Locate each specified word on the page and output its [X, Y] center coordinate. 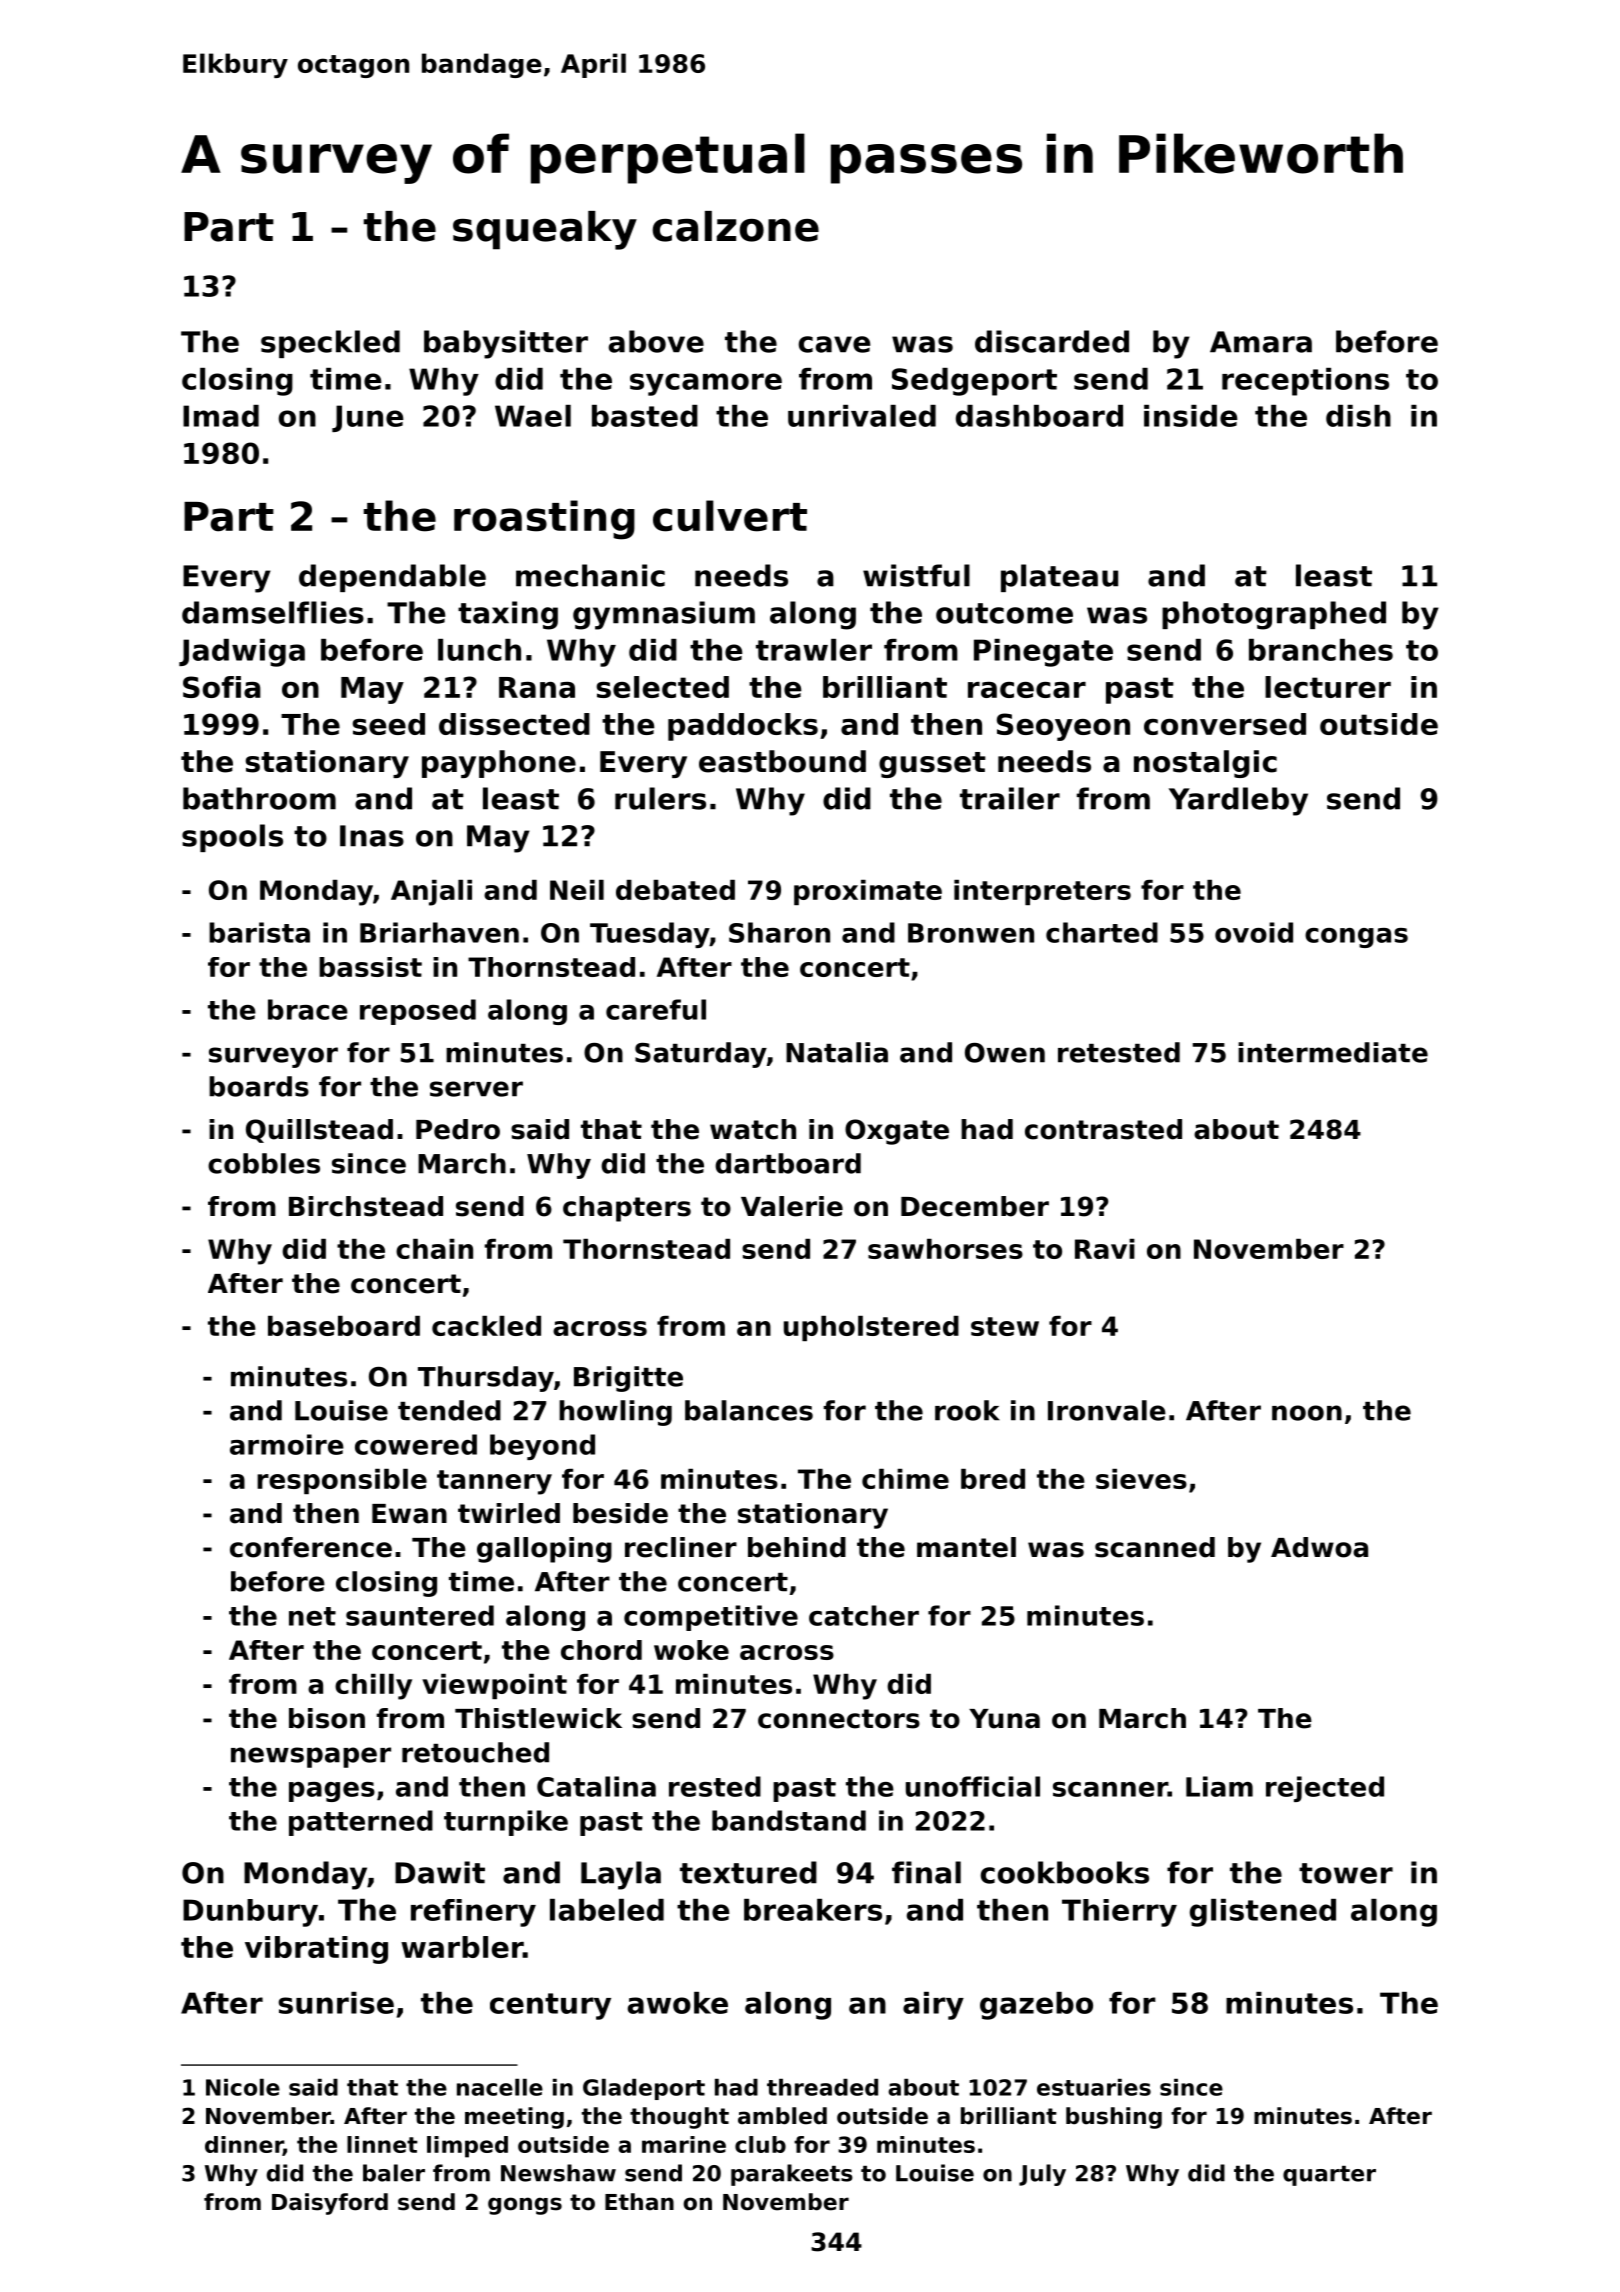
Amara [1261, 342]
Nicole [243, 2087]
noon [1307, 1413]
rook [967, 1410]
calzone [735, 226]
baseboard [344, 1326]
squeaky [545, 230]
